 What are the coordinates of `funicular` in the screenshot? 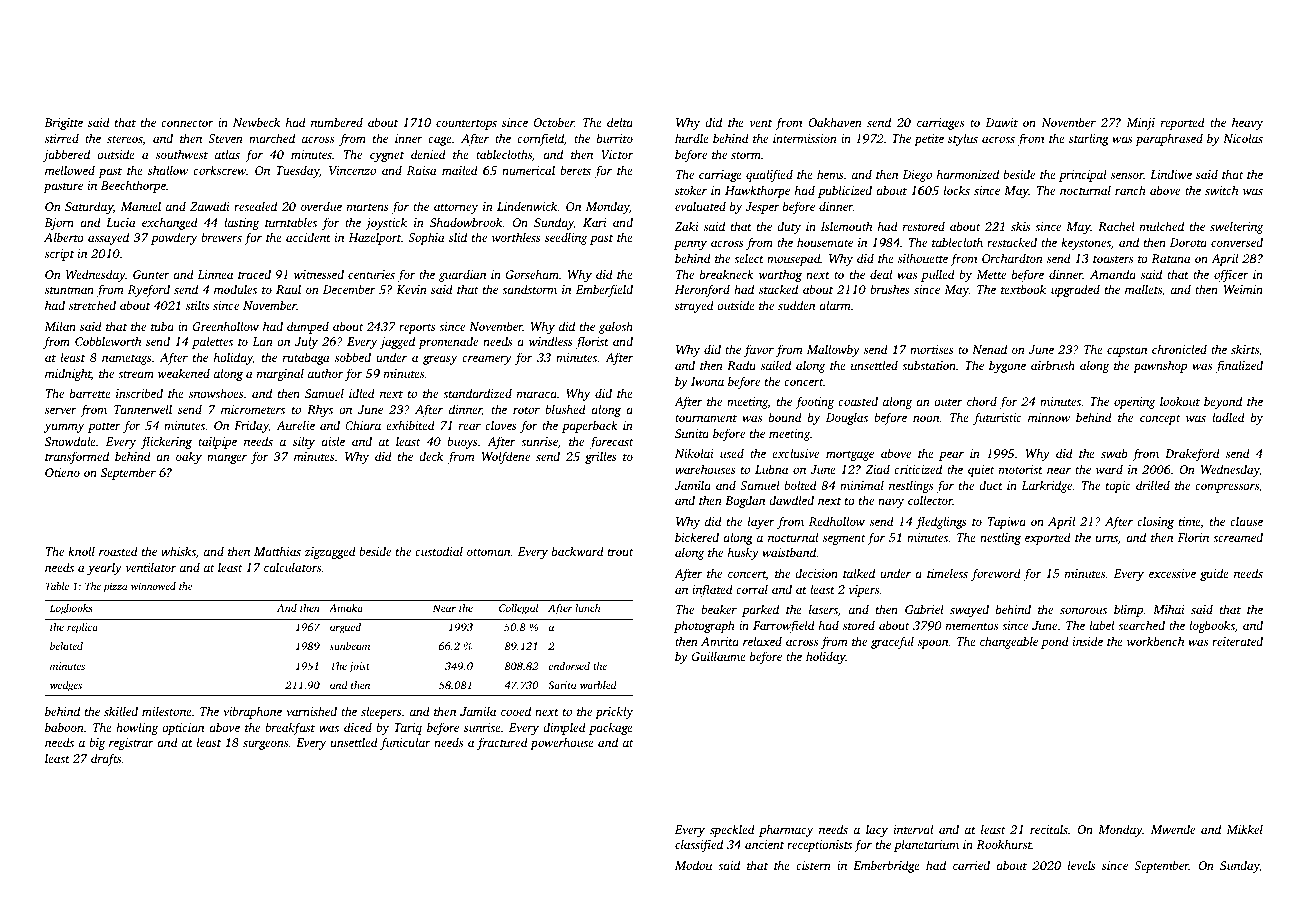 It's located at (405, 743).
